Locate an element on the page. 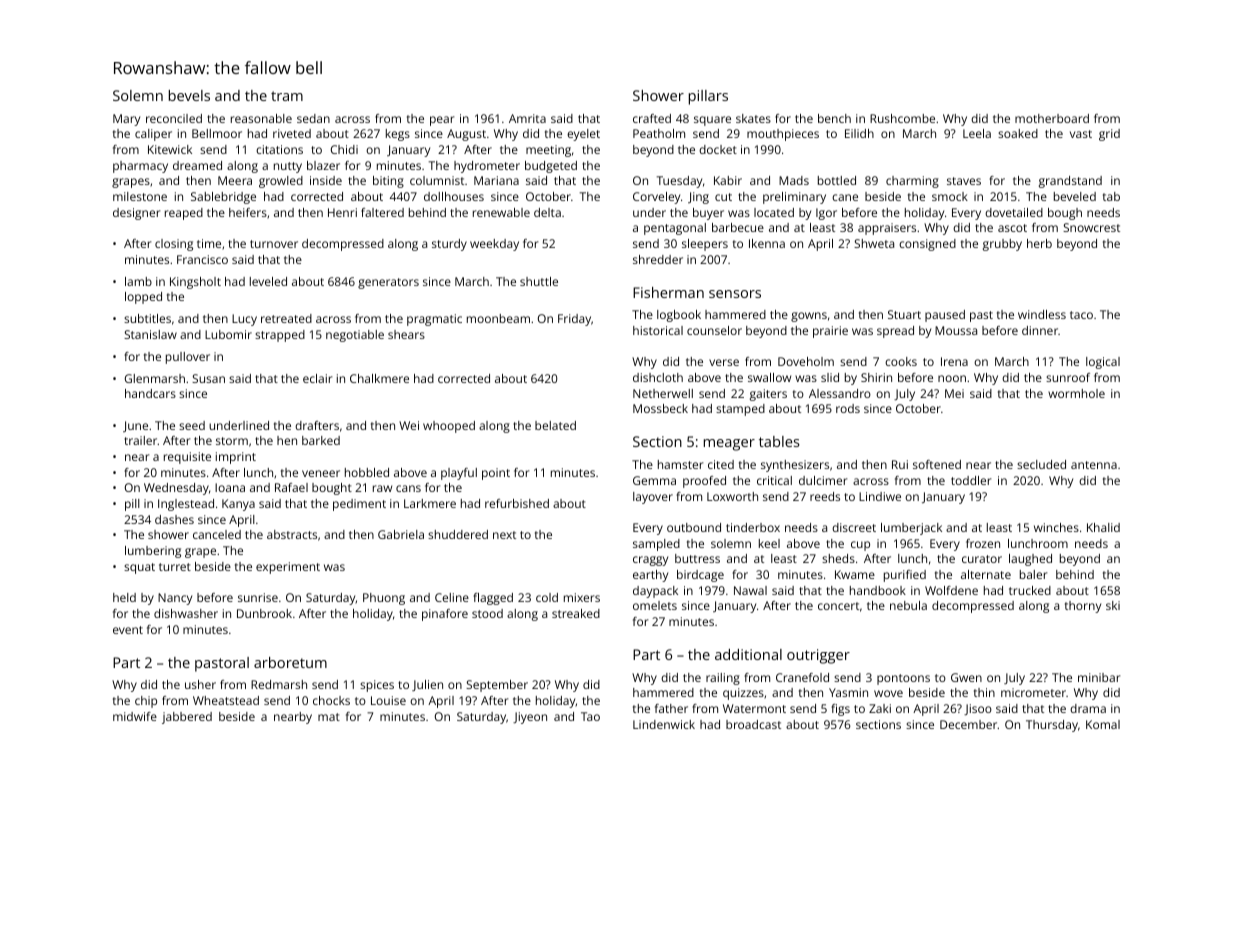 This document has width=1233, height=952. jabbered is located at coordinates (187, 718).
